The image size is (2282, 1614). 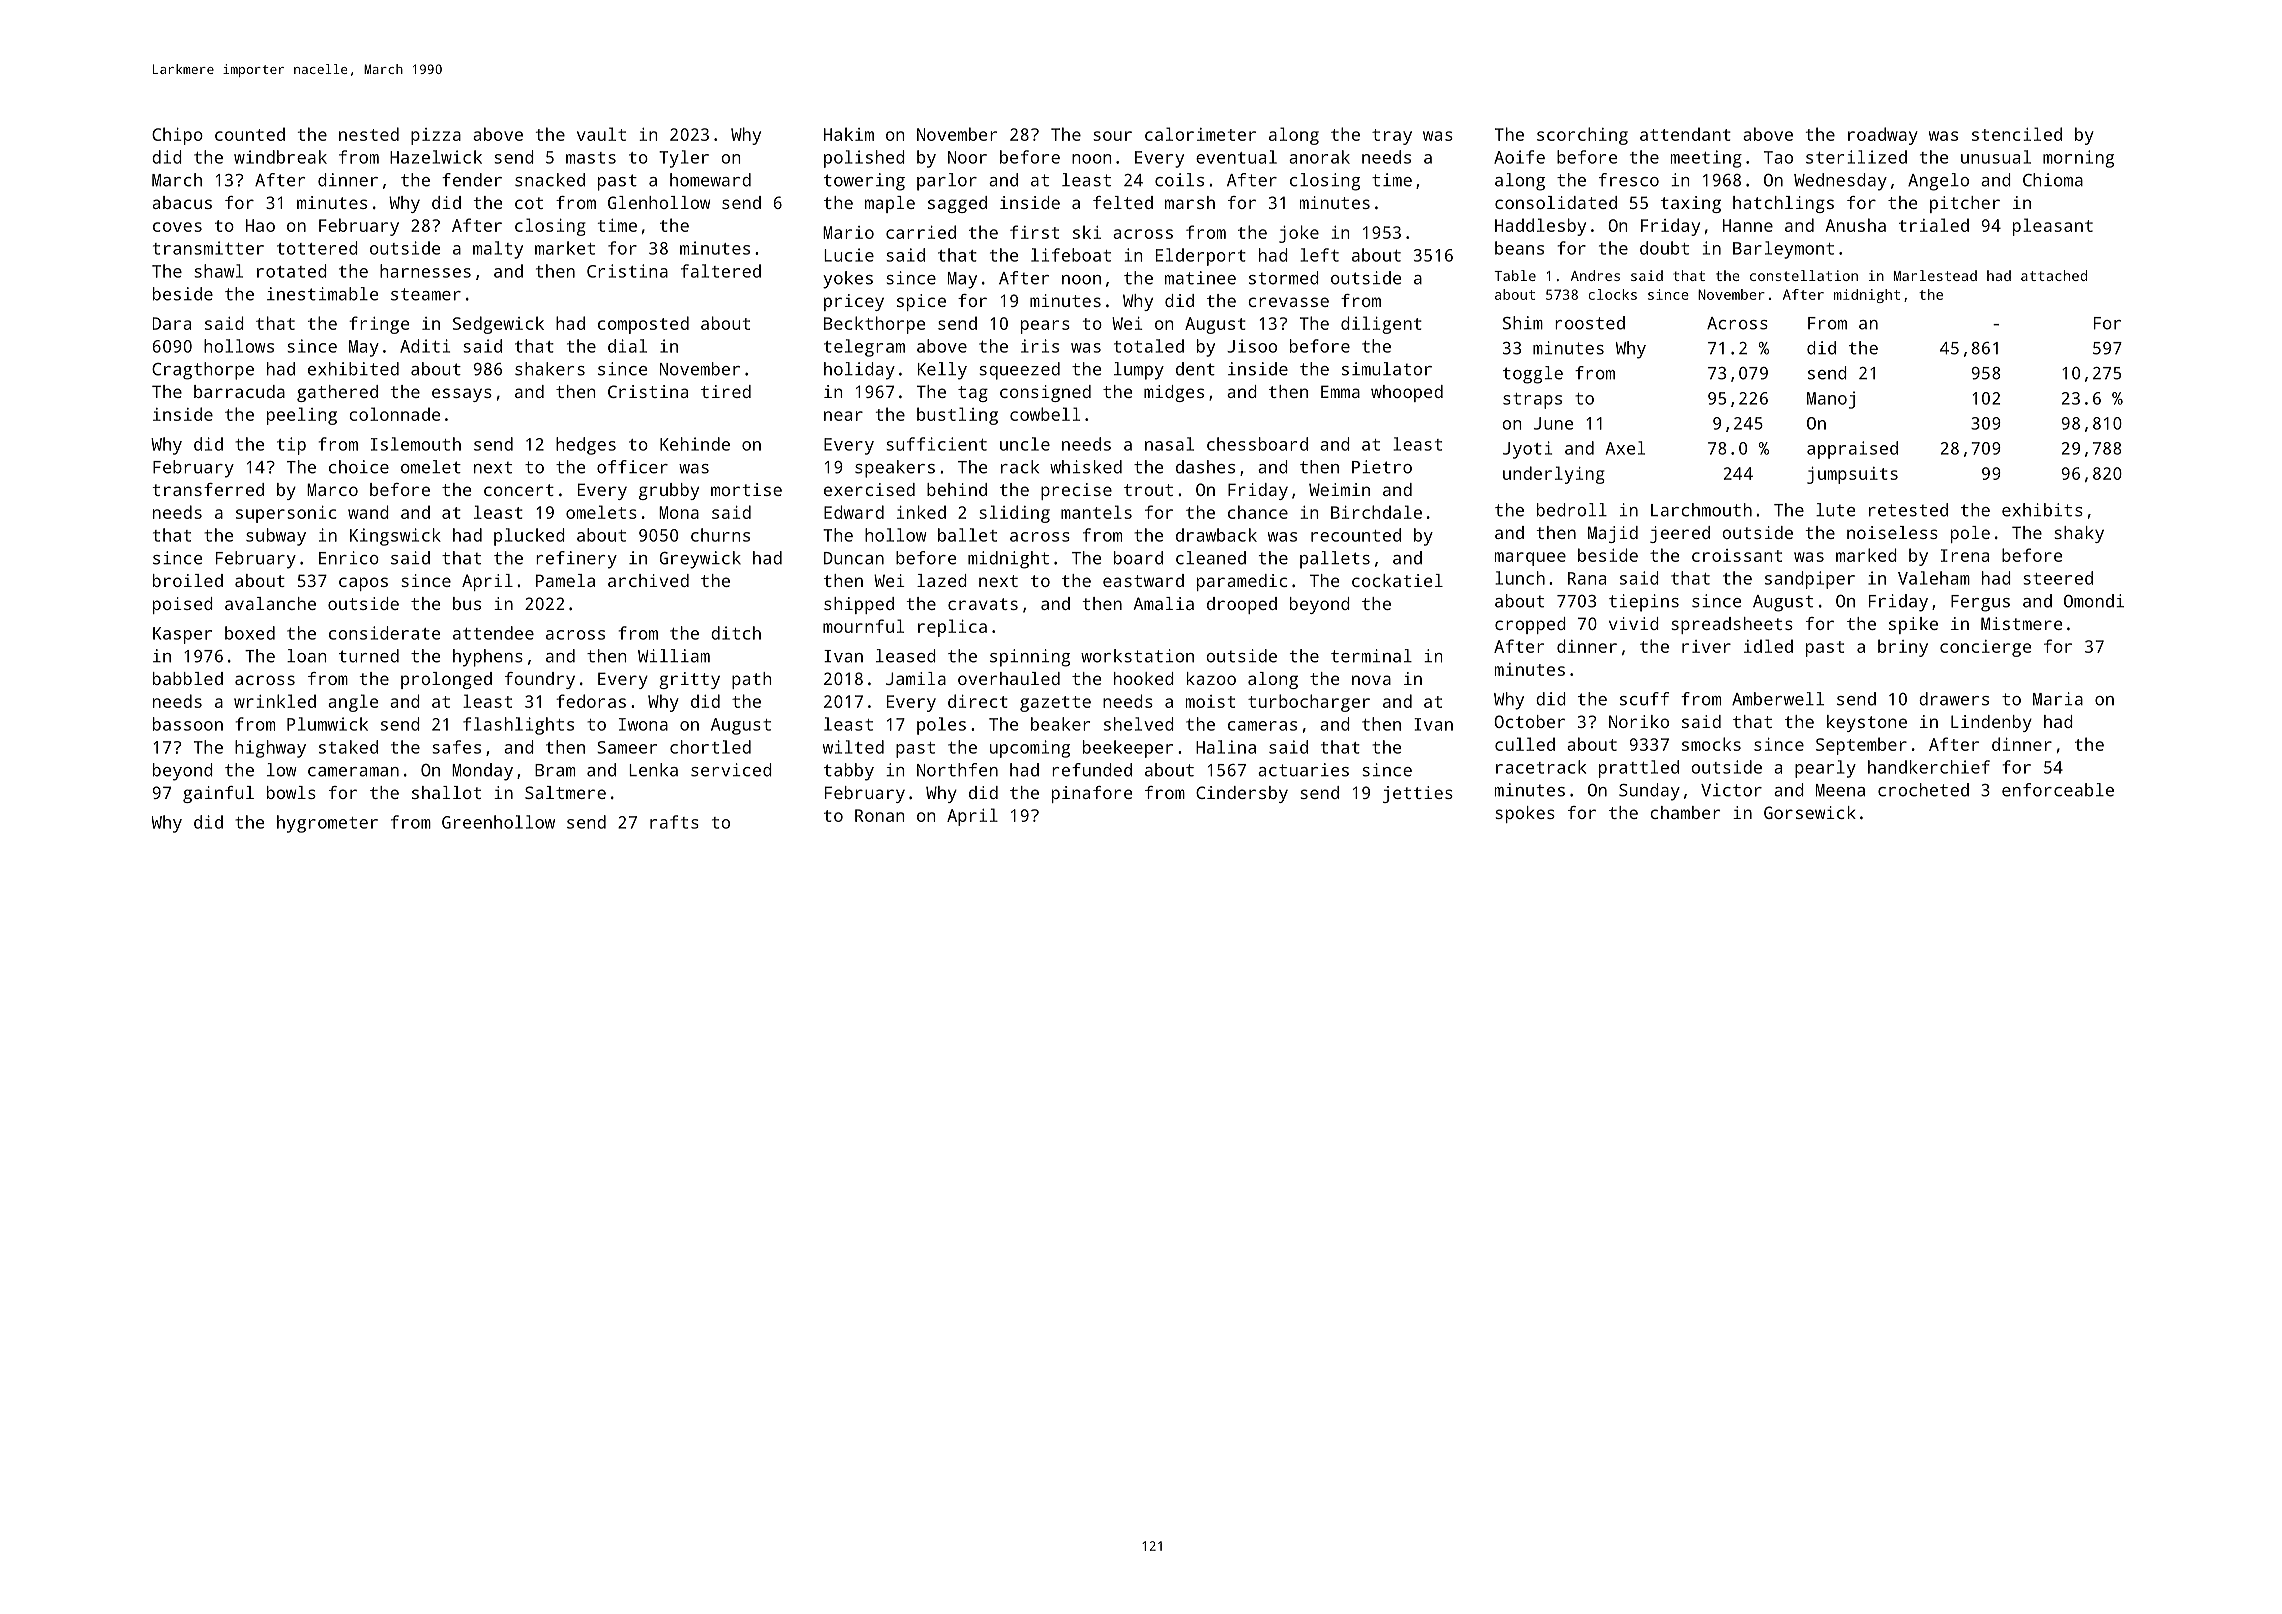 What do you see at coordinates (1163, 603) in the page?
I see `Amalia` at bounding box center [1163, 603].
